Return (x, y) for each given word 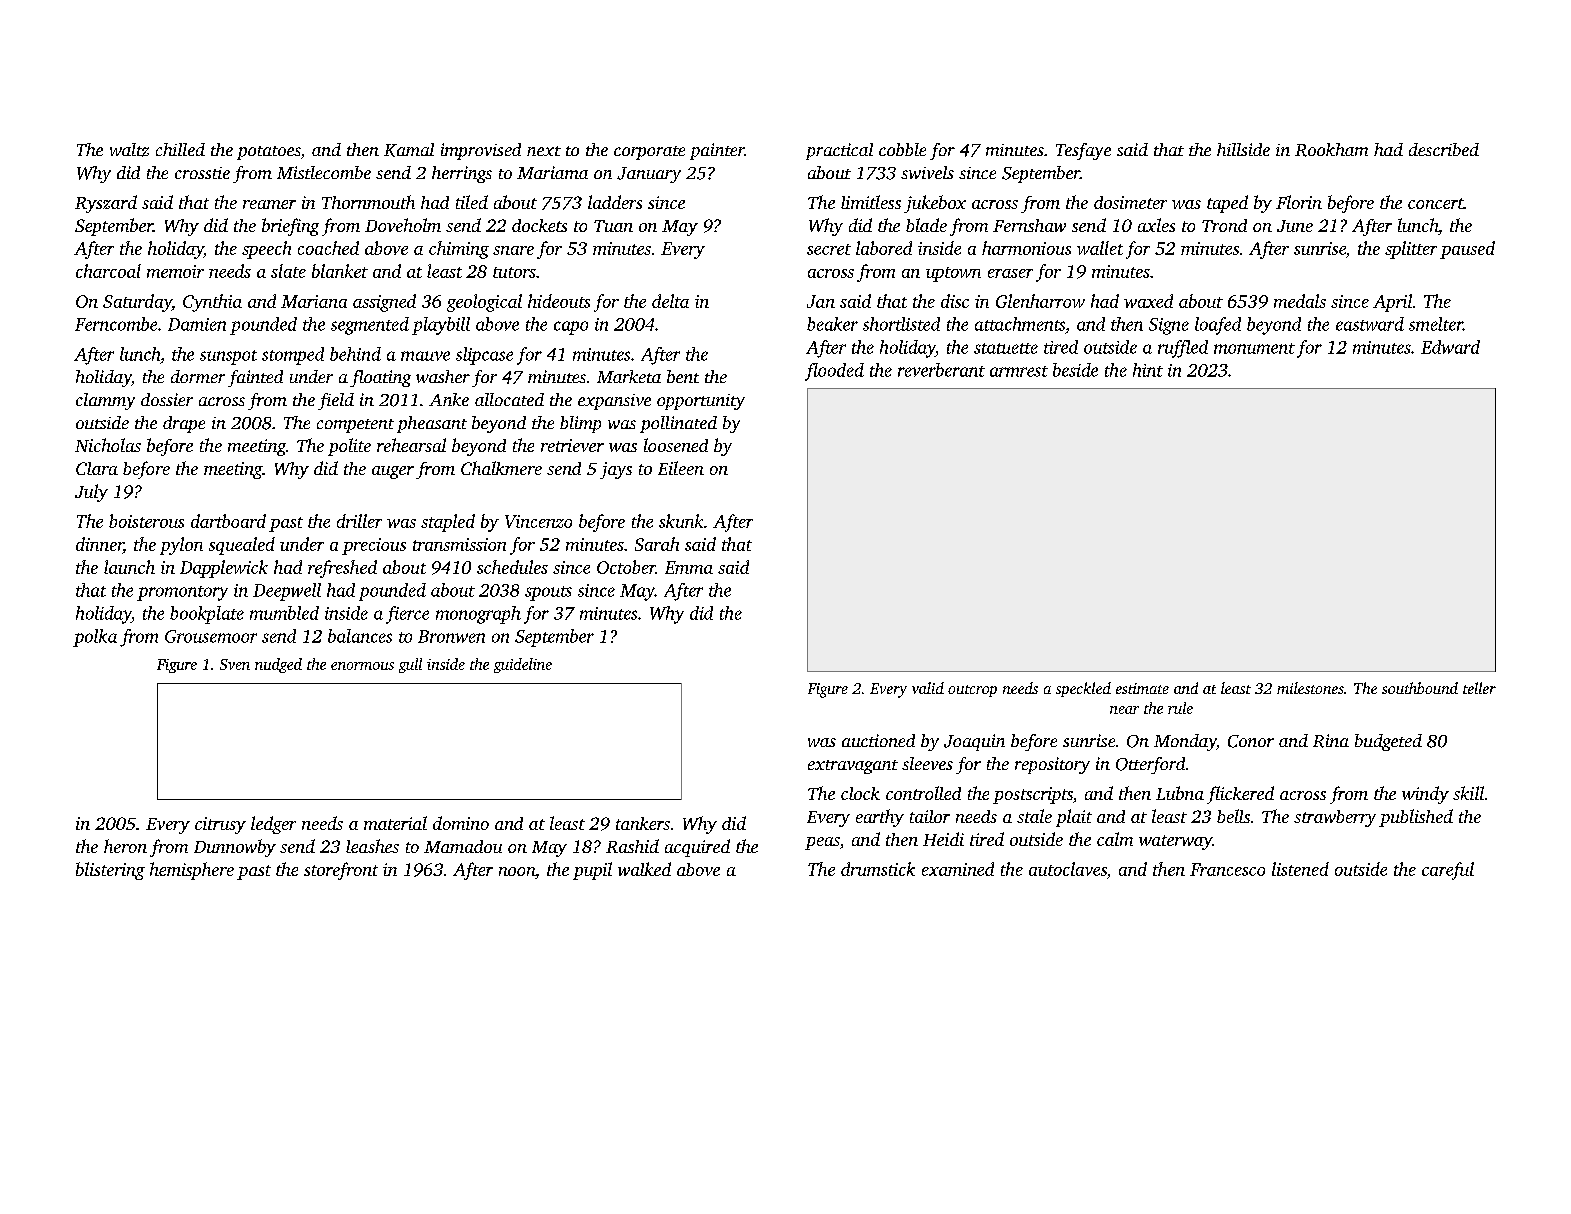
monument (1254, 348)
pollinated (678, 424)
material (395, 823)
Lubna (1180, 793)
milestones (1310, 688)
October (626, 567)
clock (860, 793)
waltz (129, 150)
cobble (902, 149)
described (1444, 149)
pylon (181, 546)
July (91, 493)
